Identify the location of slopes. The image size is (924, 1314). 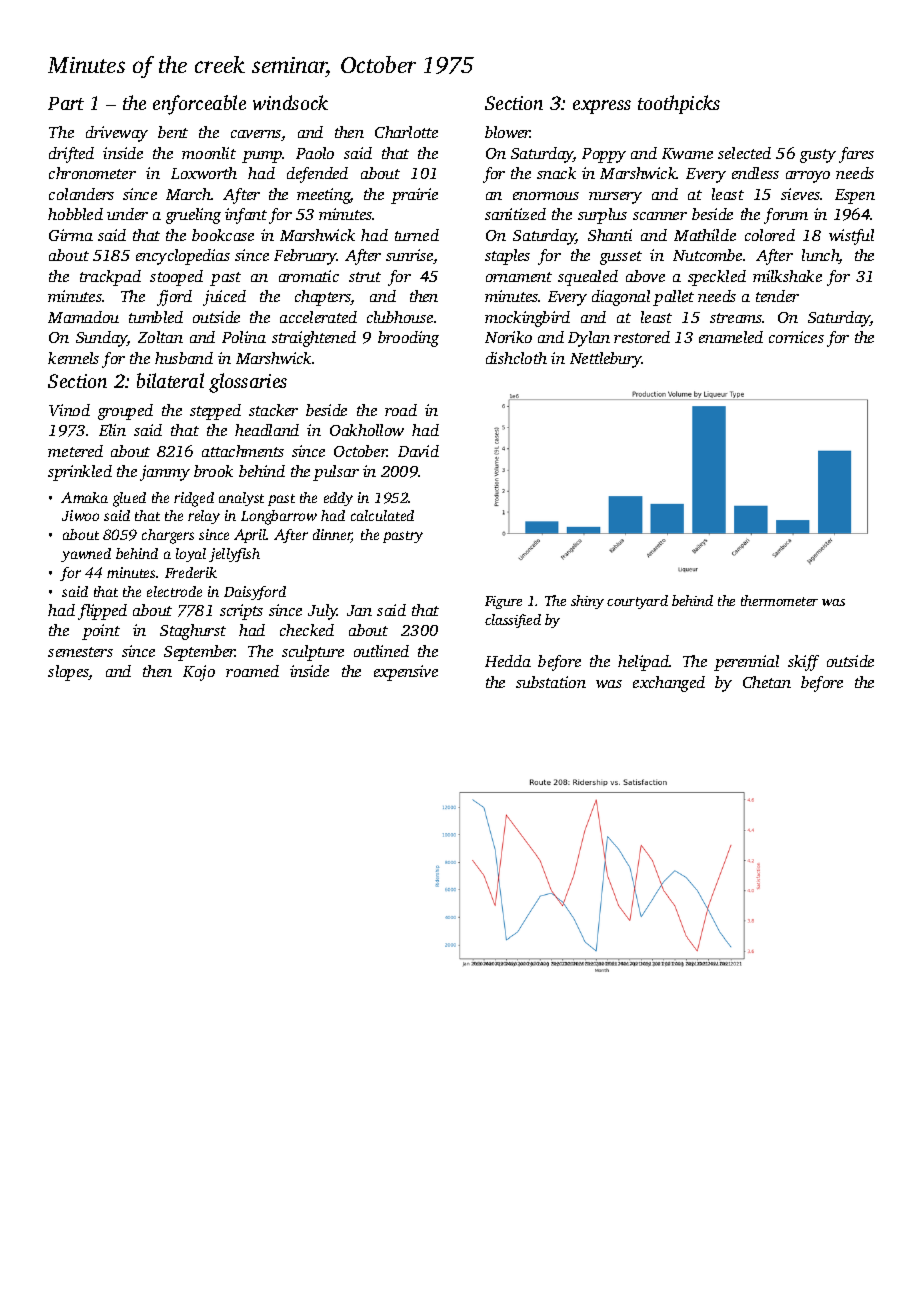
(68, 673).
